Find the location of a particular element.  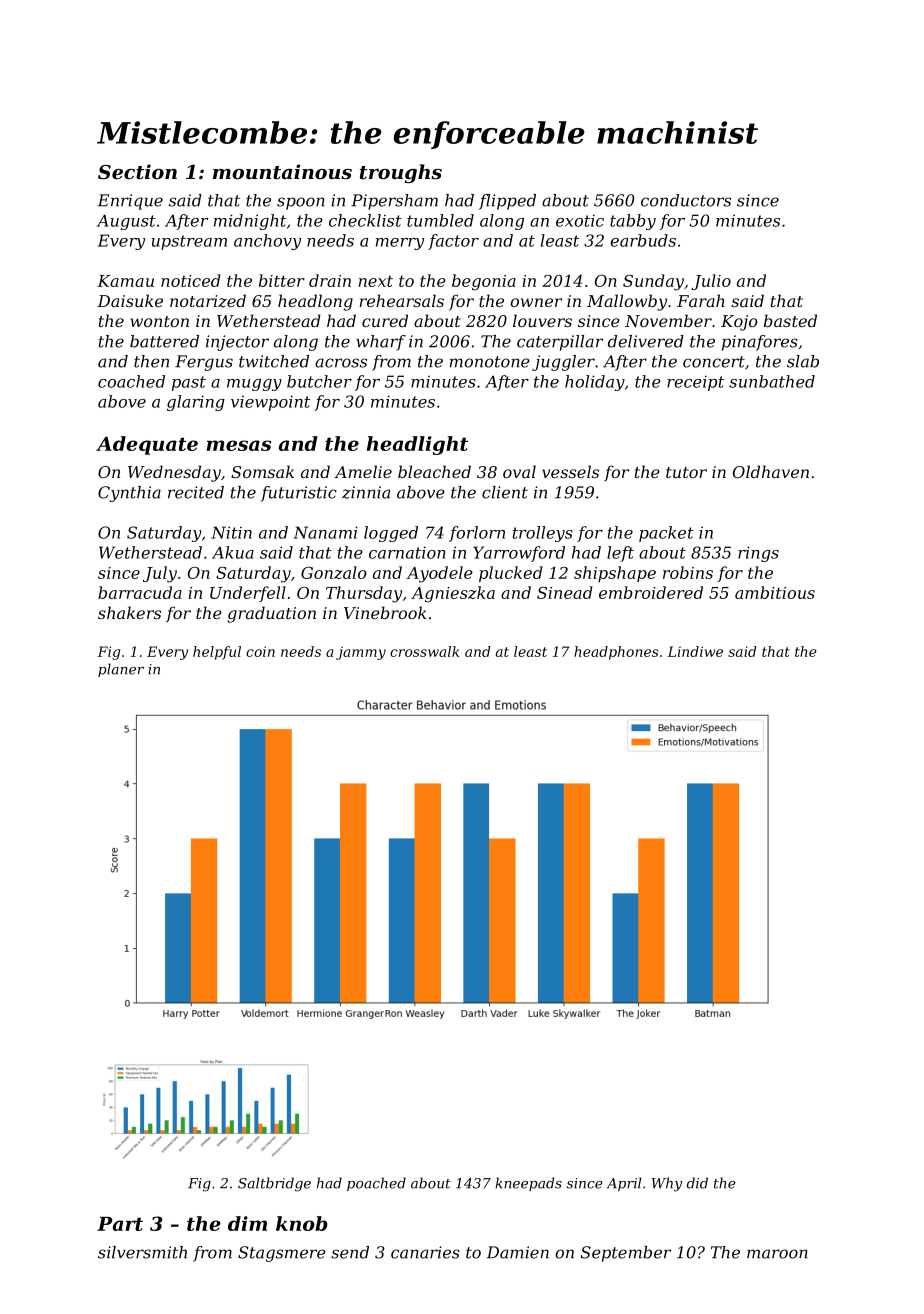

Part is located at coordinates (120, 1224).
